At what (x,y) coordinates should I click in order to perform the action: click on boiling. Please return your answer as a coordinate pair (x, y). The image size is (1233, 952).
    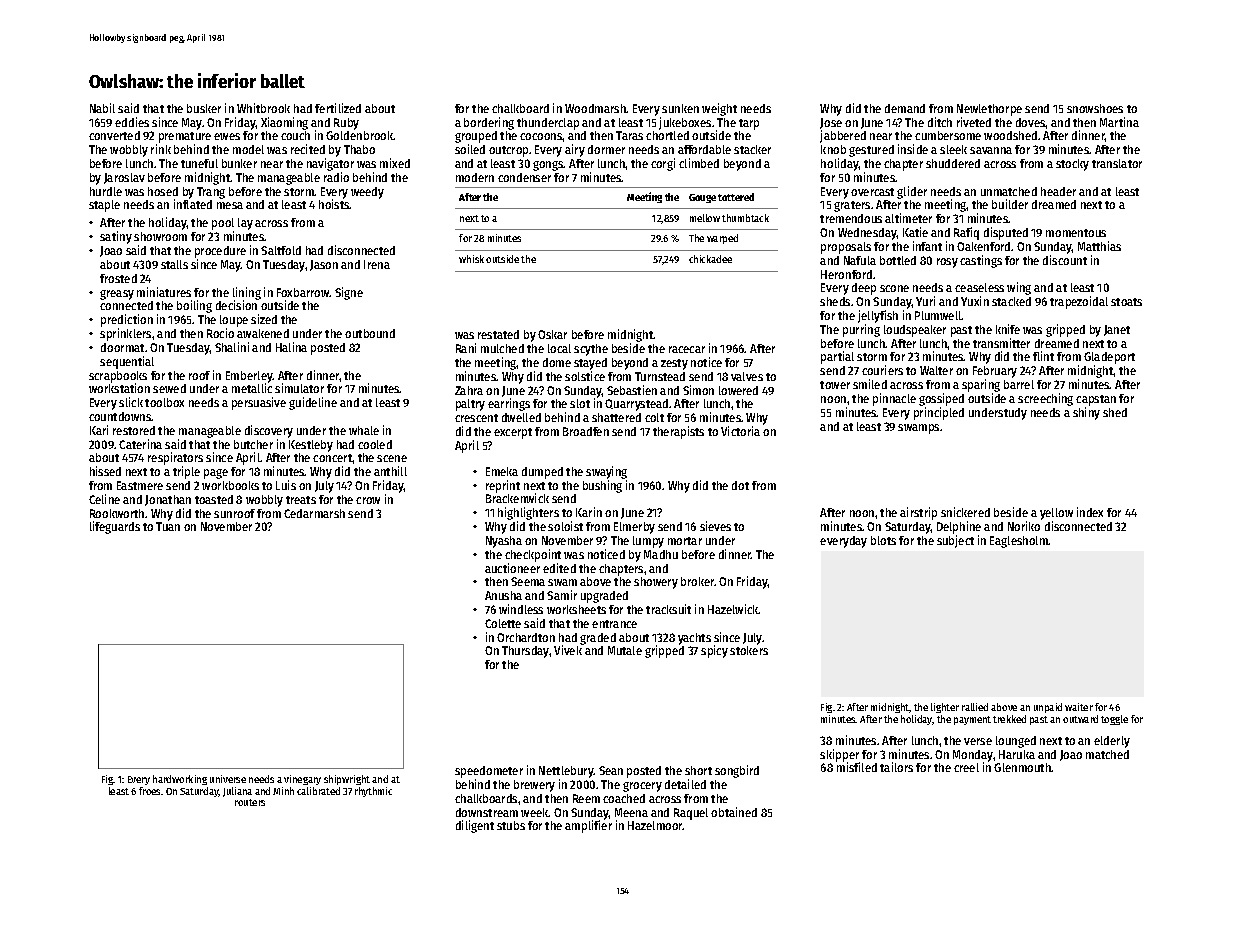
    Looking at the image, I should click on (194, 306).
